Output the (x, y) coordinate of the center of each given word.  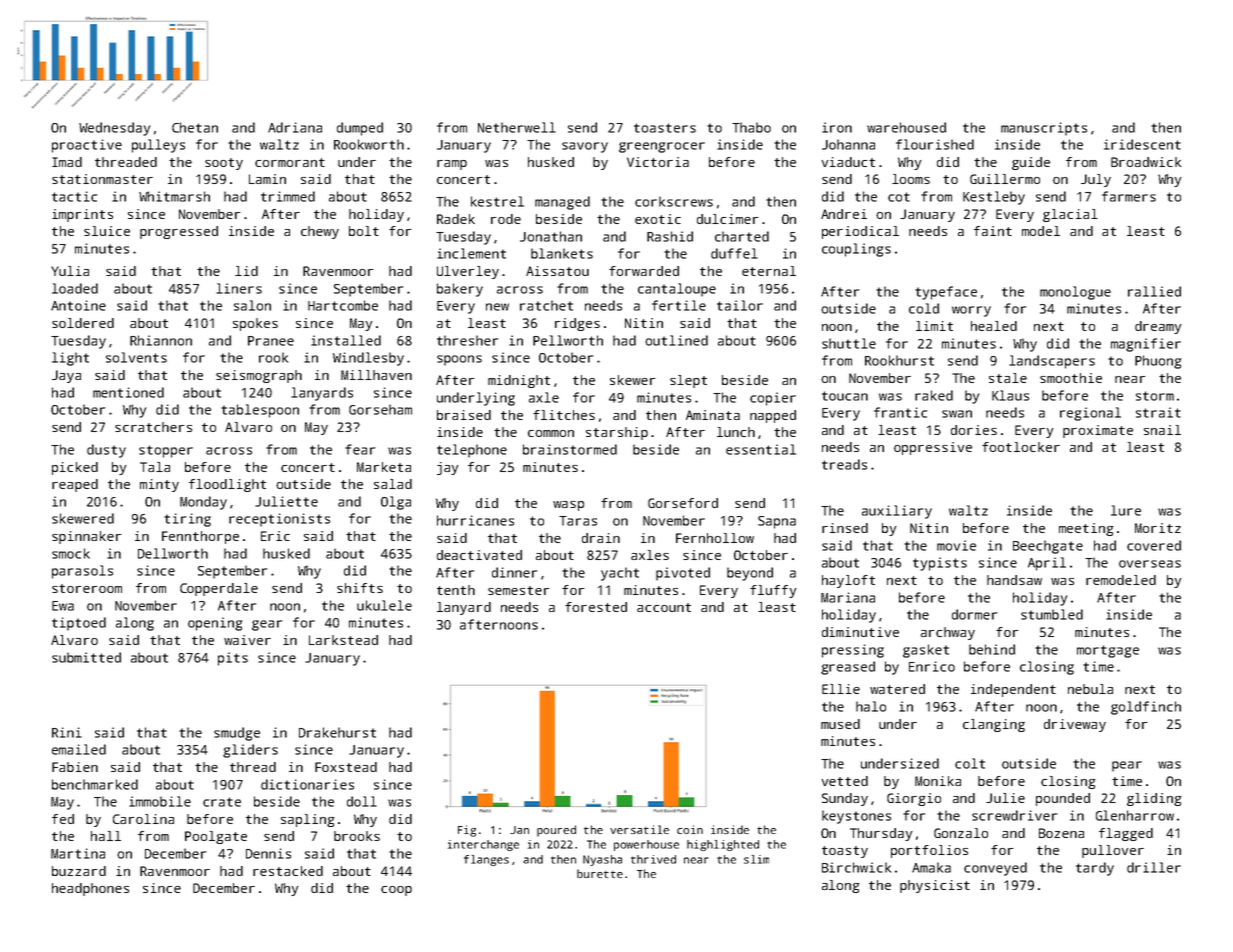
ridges (577, 324)
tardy (1095, 869)
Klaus (1010, 395)
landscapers (1052, 362)
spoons (459, 360)
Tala (155, 467)
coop (396, 891)
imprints (82, 215)
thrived (653, 859)
